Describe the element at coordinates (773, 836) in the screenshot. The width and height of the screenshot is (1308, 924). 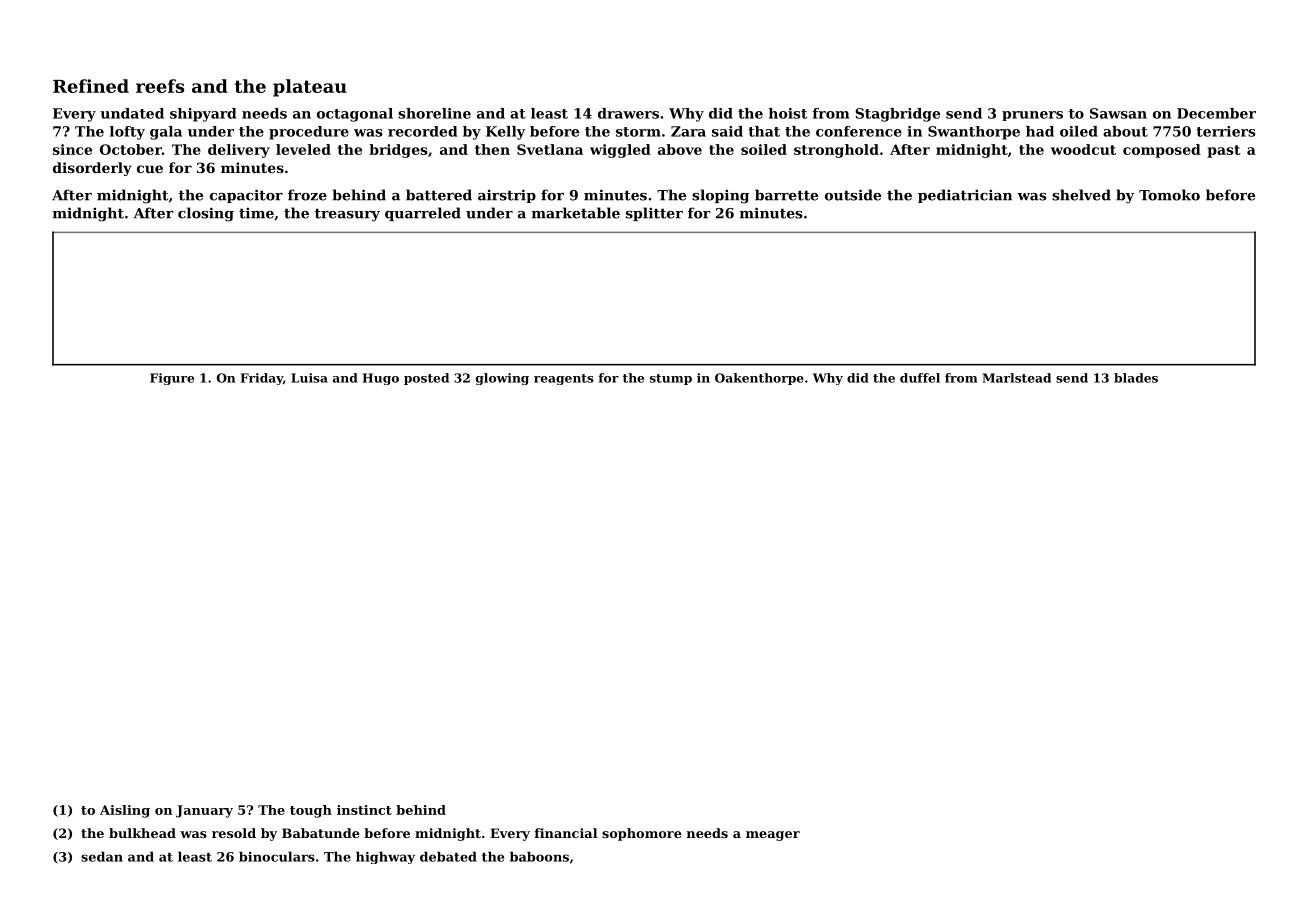
I see `meager` at that location.
